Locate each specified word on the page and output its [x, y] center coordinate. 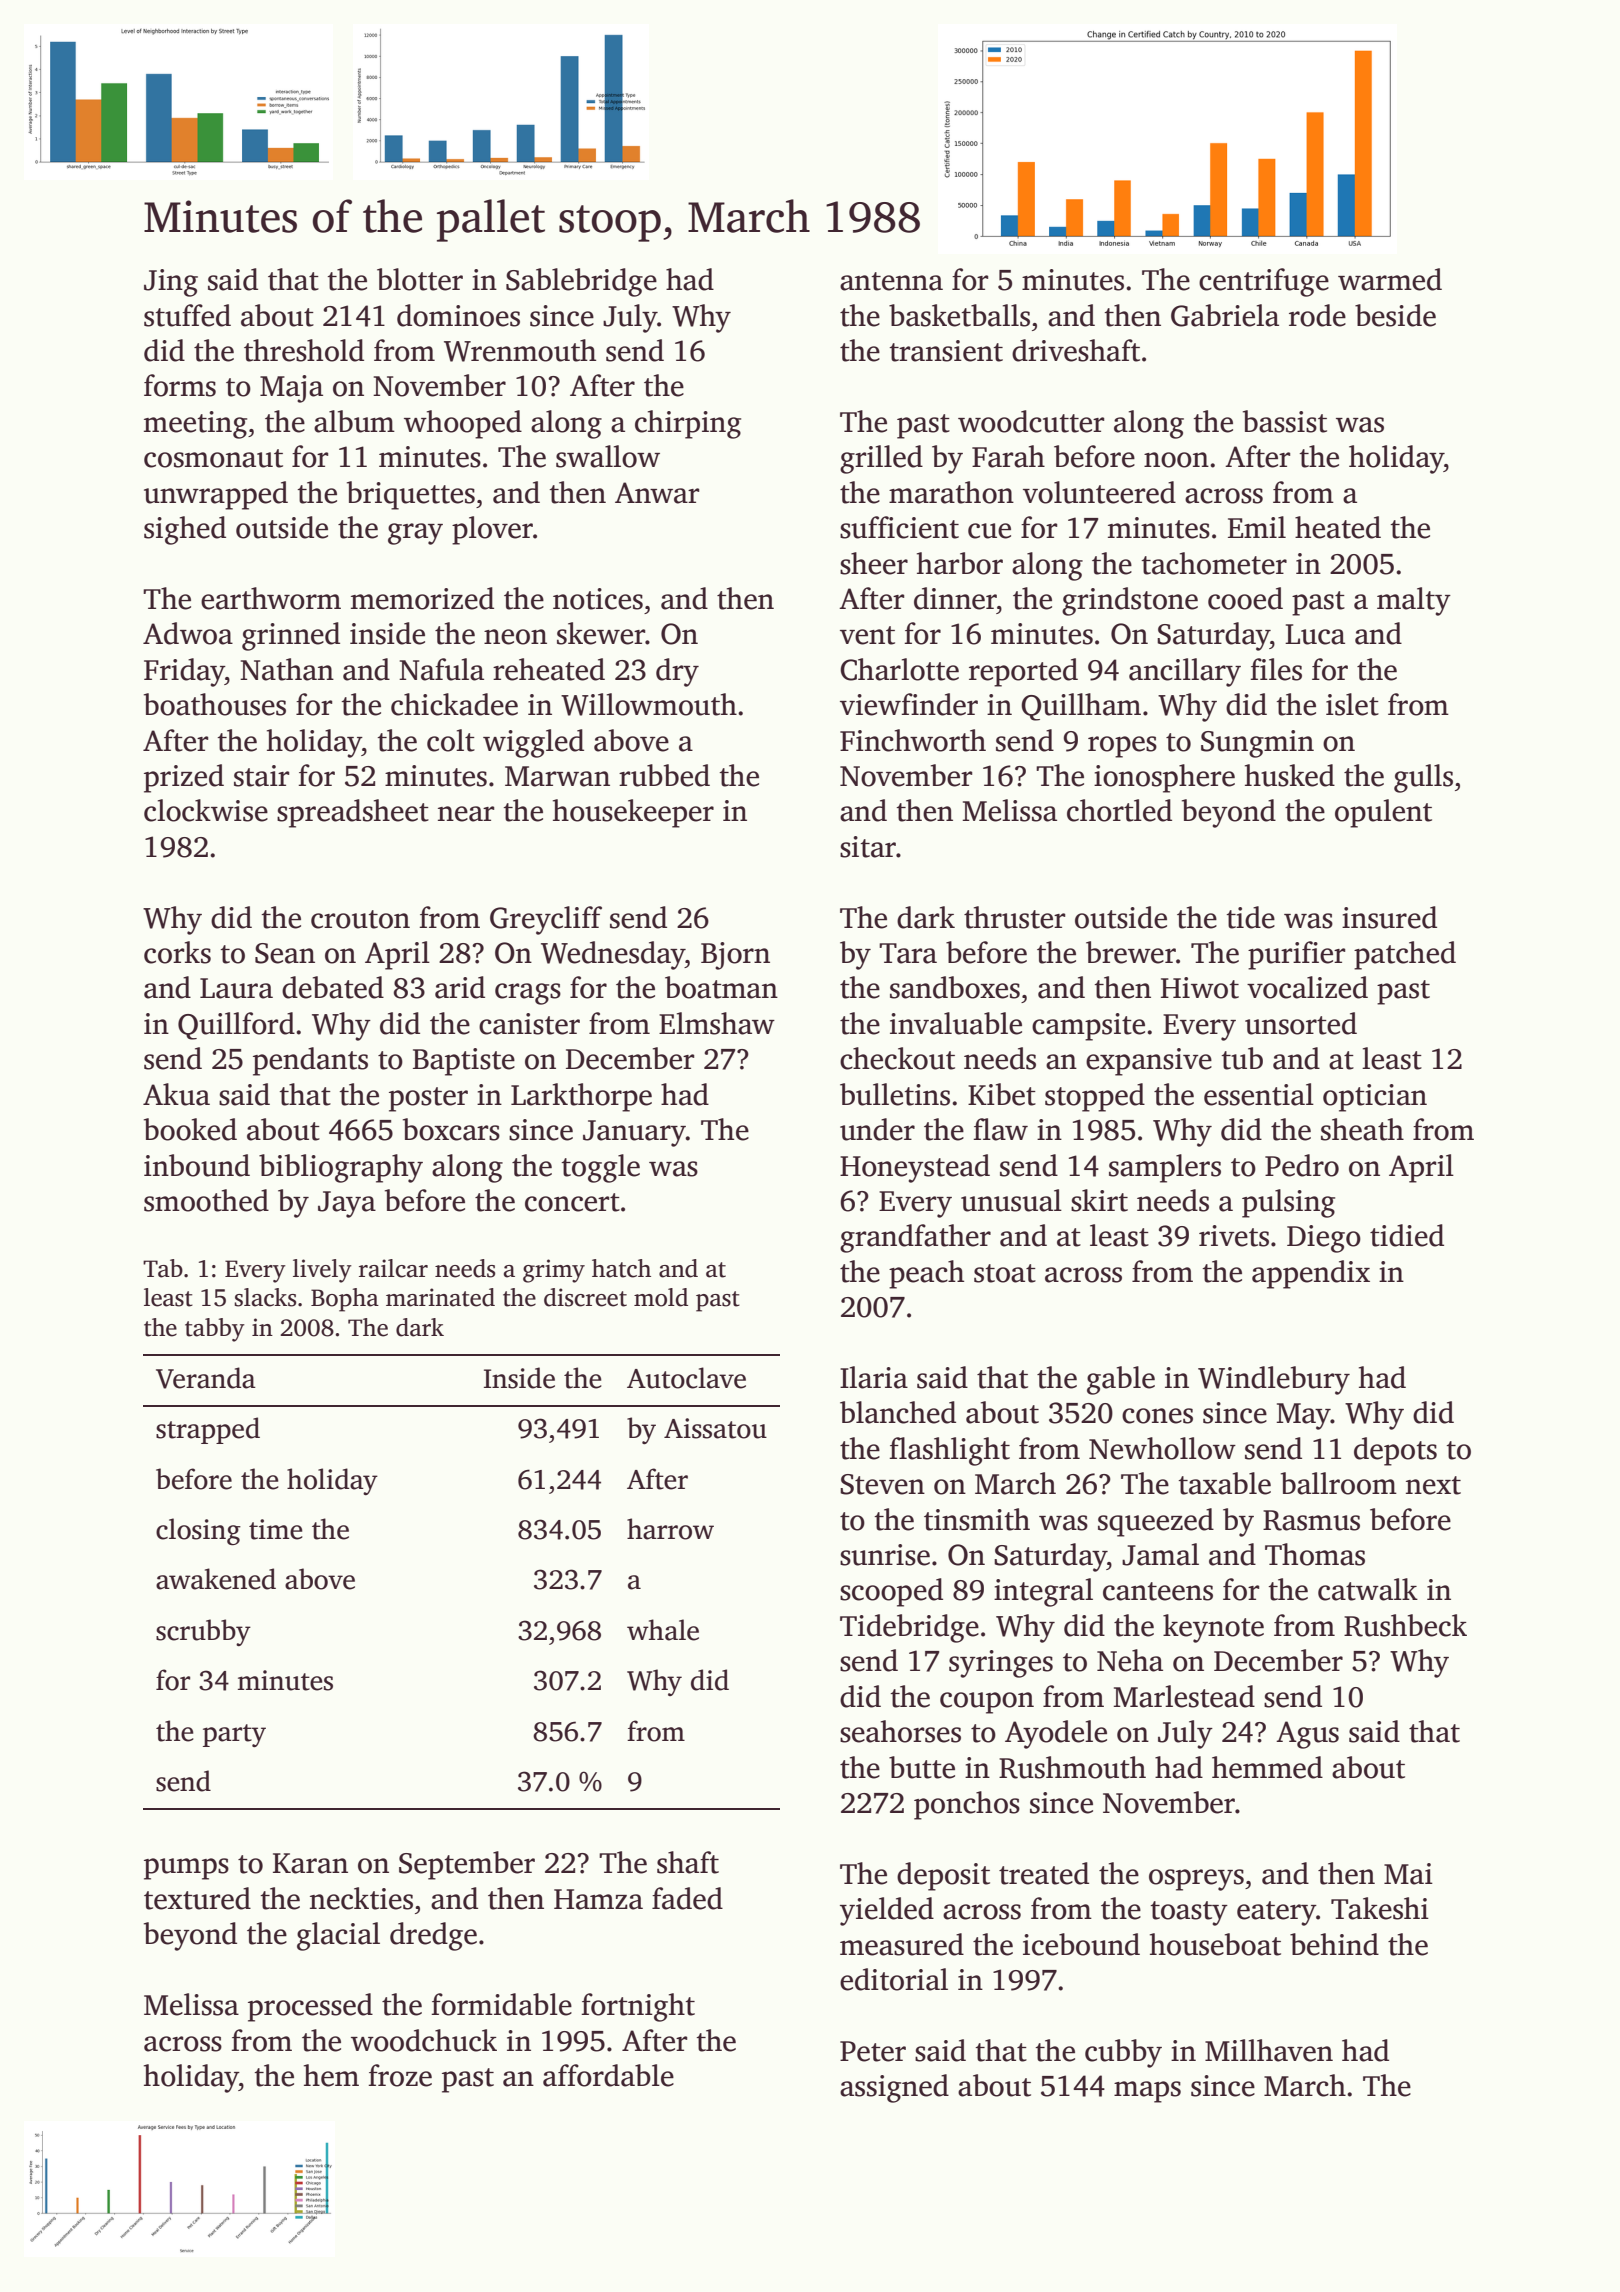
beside [1395, 315]
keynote [1213, 1628]
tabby [215, 1330]
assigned [894, 2088]
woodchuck [424, 2040]
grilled [881, 459]
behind [1334, 1944]
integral [1043, 1592]
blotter [420, 279]
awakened [216, 1579]
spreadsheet [353, 813]
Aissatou [715, 1428]
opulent [1383, 813]
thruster [1014, 917]
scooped [891, 1592]
